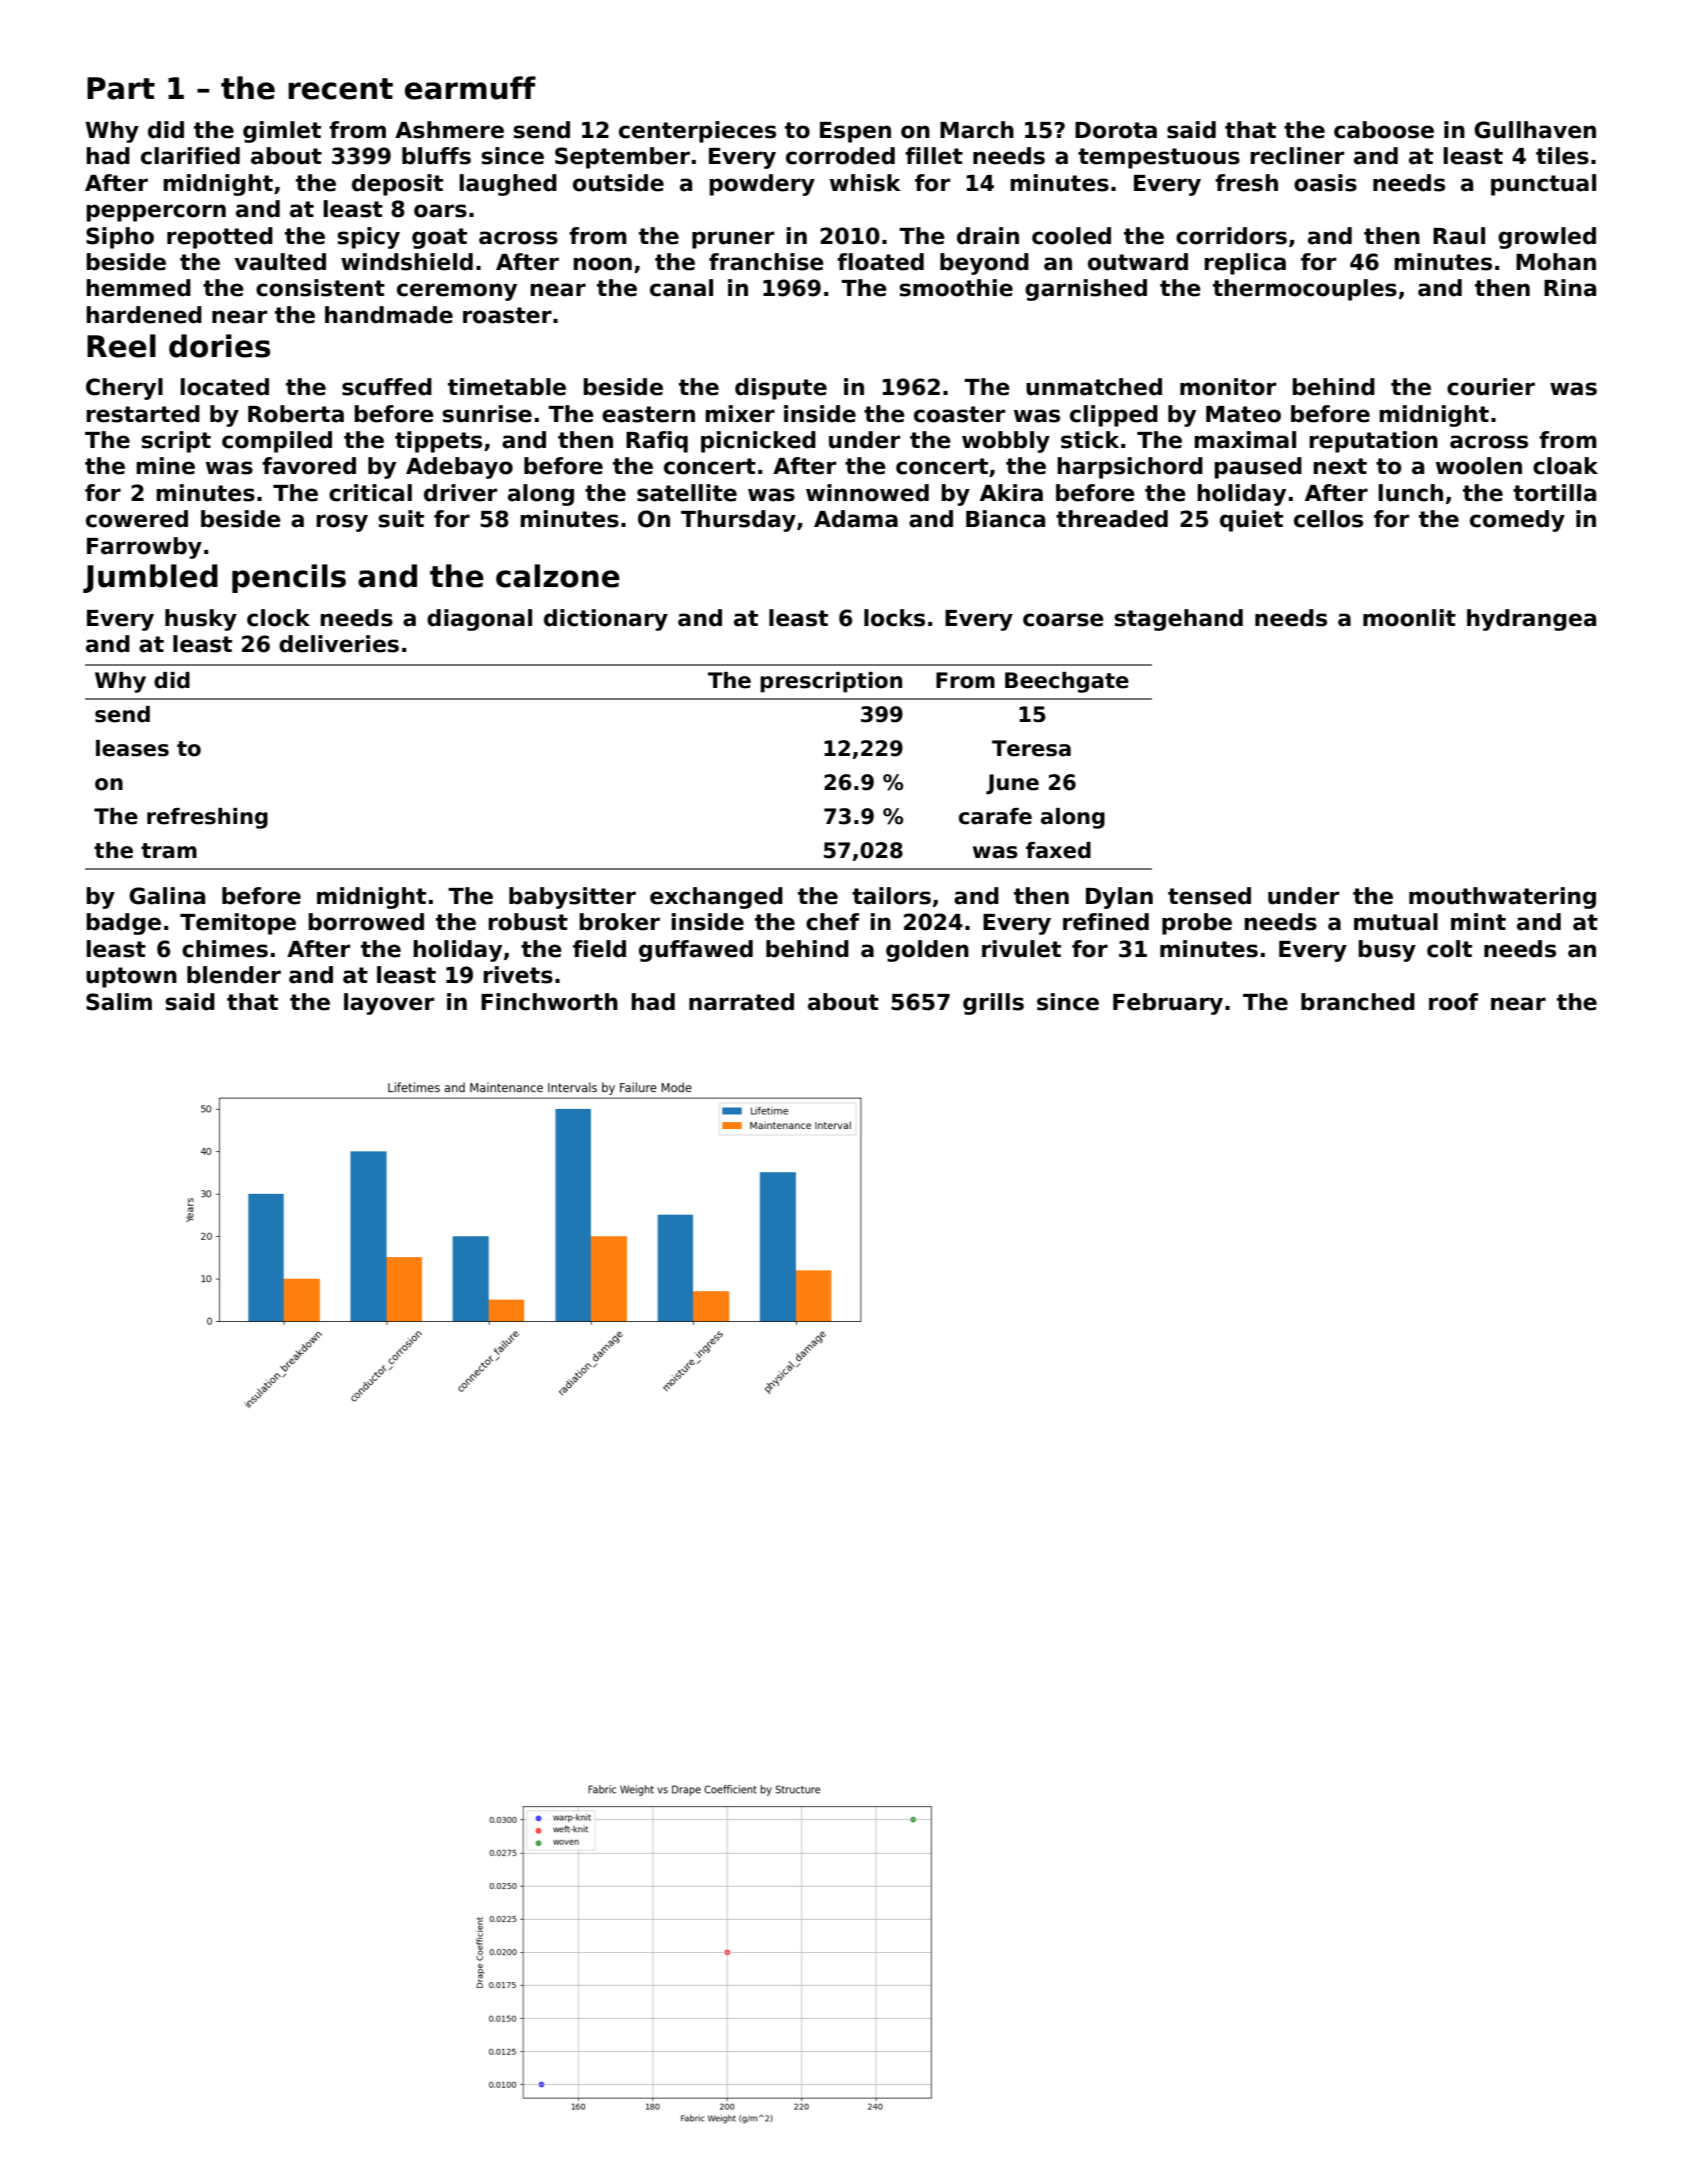  I want to click on tailors, so click(891, 896).
